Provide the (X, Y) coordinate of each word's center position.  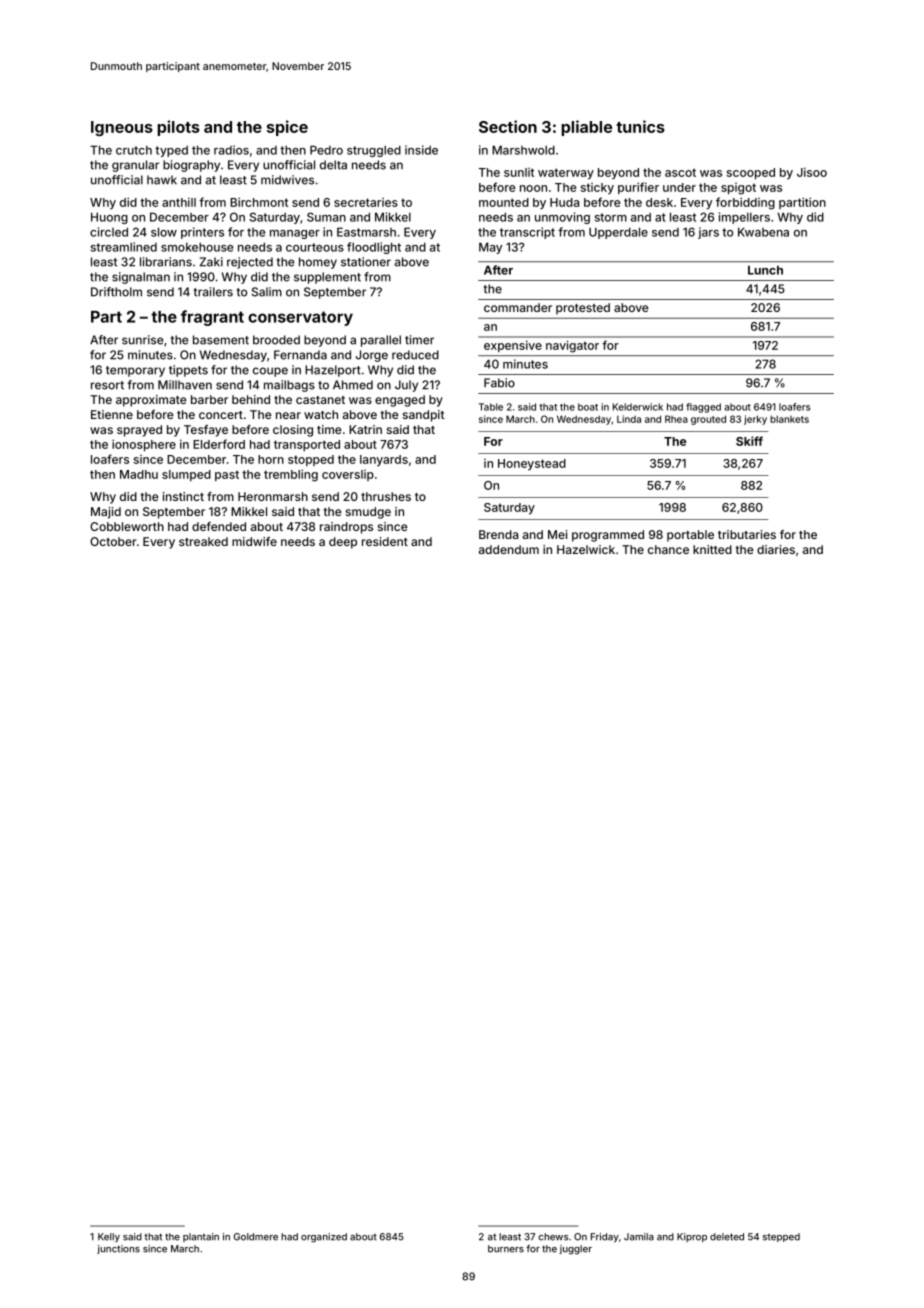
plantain (201, 1237)
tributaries (747, 534)
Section (508, 126)
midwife (254, 541)
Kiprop (692, 1237)
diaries (776, 549)
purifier (638, 188)
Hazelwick (586, 549)
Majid (106, 513)
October (113, 541)
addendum (509, 549)
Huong (109, 218)
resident (385, 541)
